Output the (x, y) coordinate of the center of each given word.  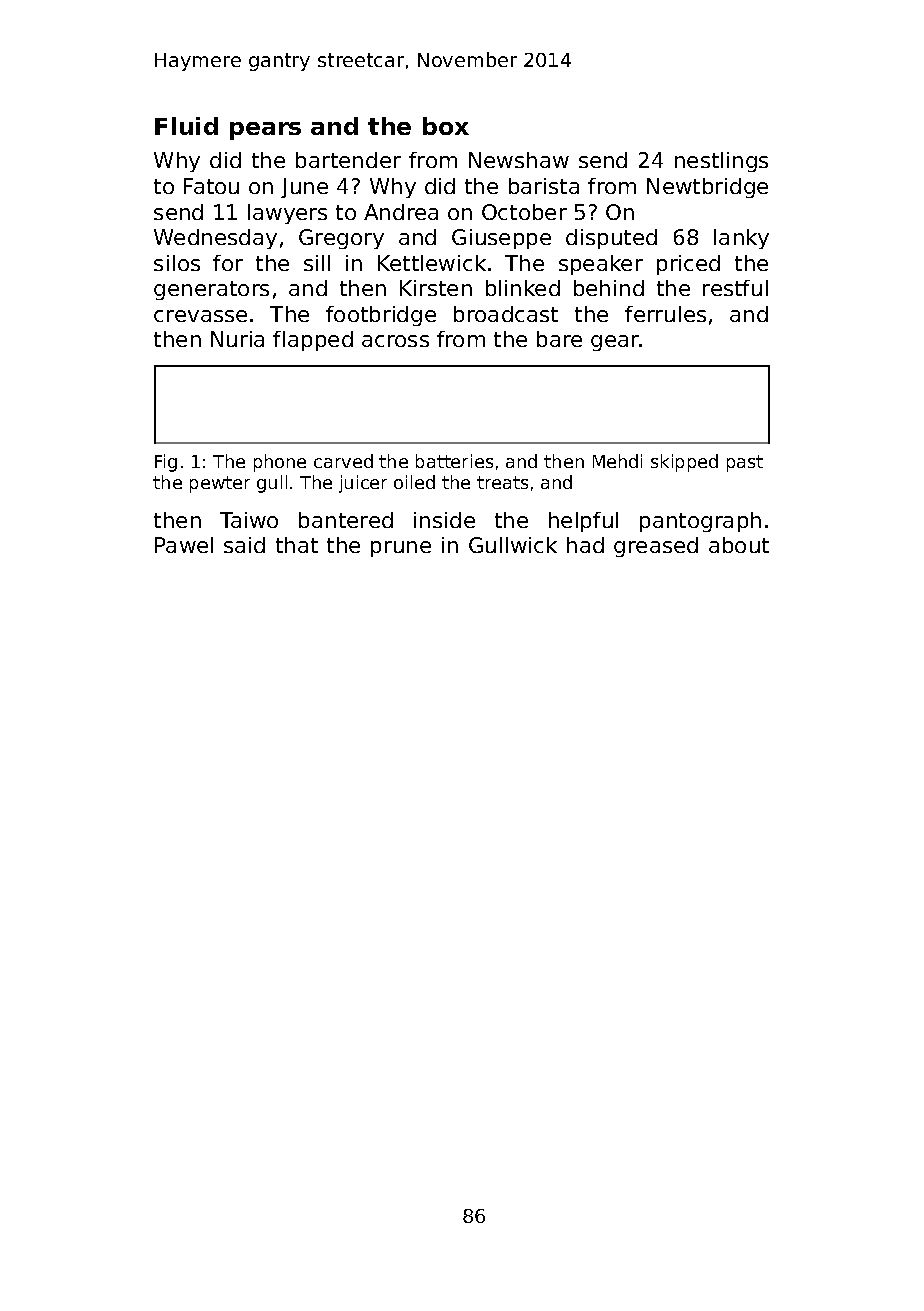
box (446, 126)
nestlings (721, 162)
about (739, 545)
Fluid (186, 126)
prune (401, 549)
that (297, 545)
